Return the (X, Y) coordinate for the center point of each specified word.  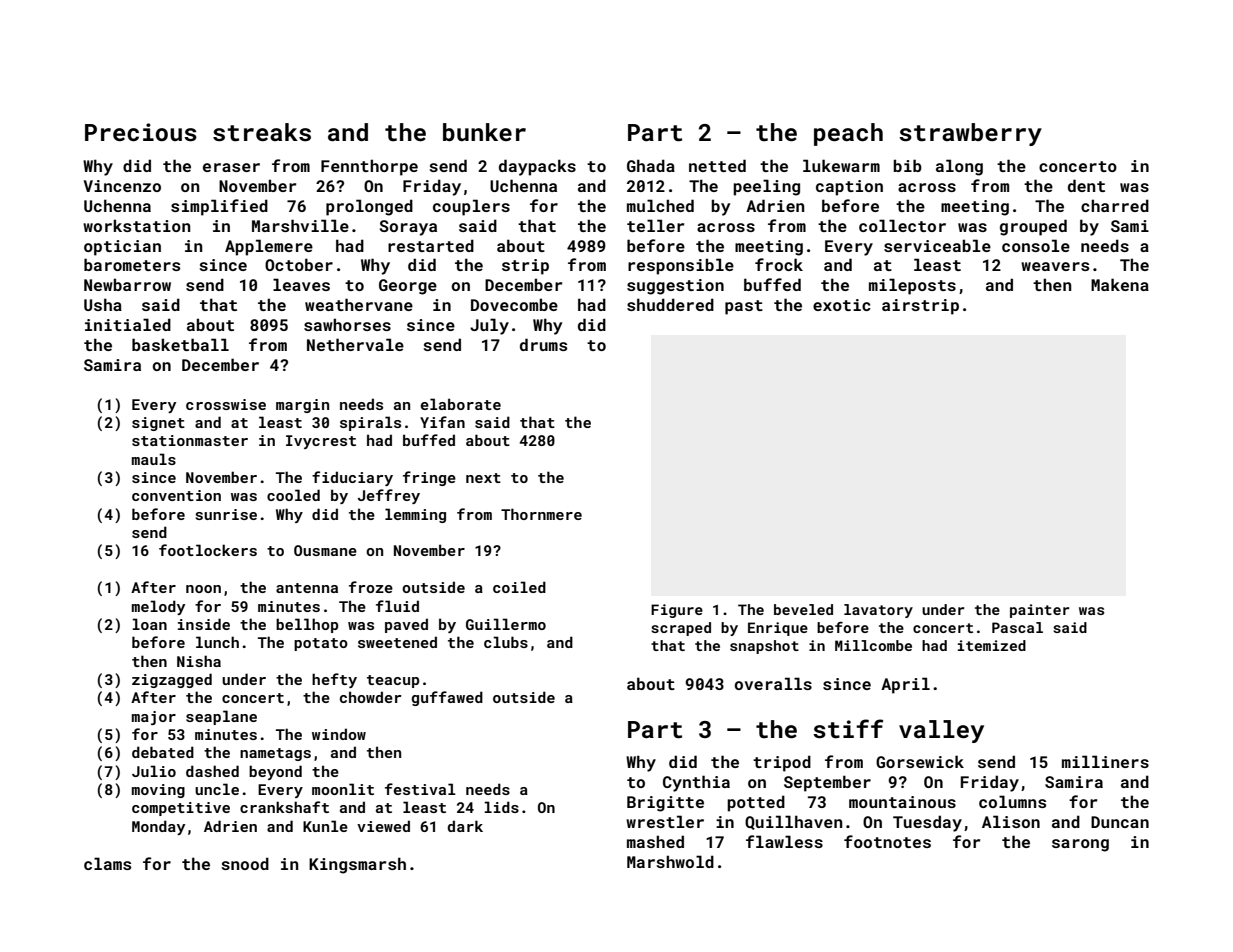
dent (1086, 185)
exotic (842, 305)
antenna (307, 588)
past (744, 307)
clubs (506, 642)
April (905, 685)
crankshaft (284, 807)
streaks (262, 132)
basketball (180, 344)
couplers (471, 207)
